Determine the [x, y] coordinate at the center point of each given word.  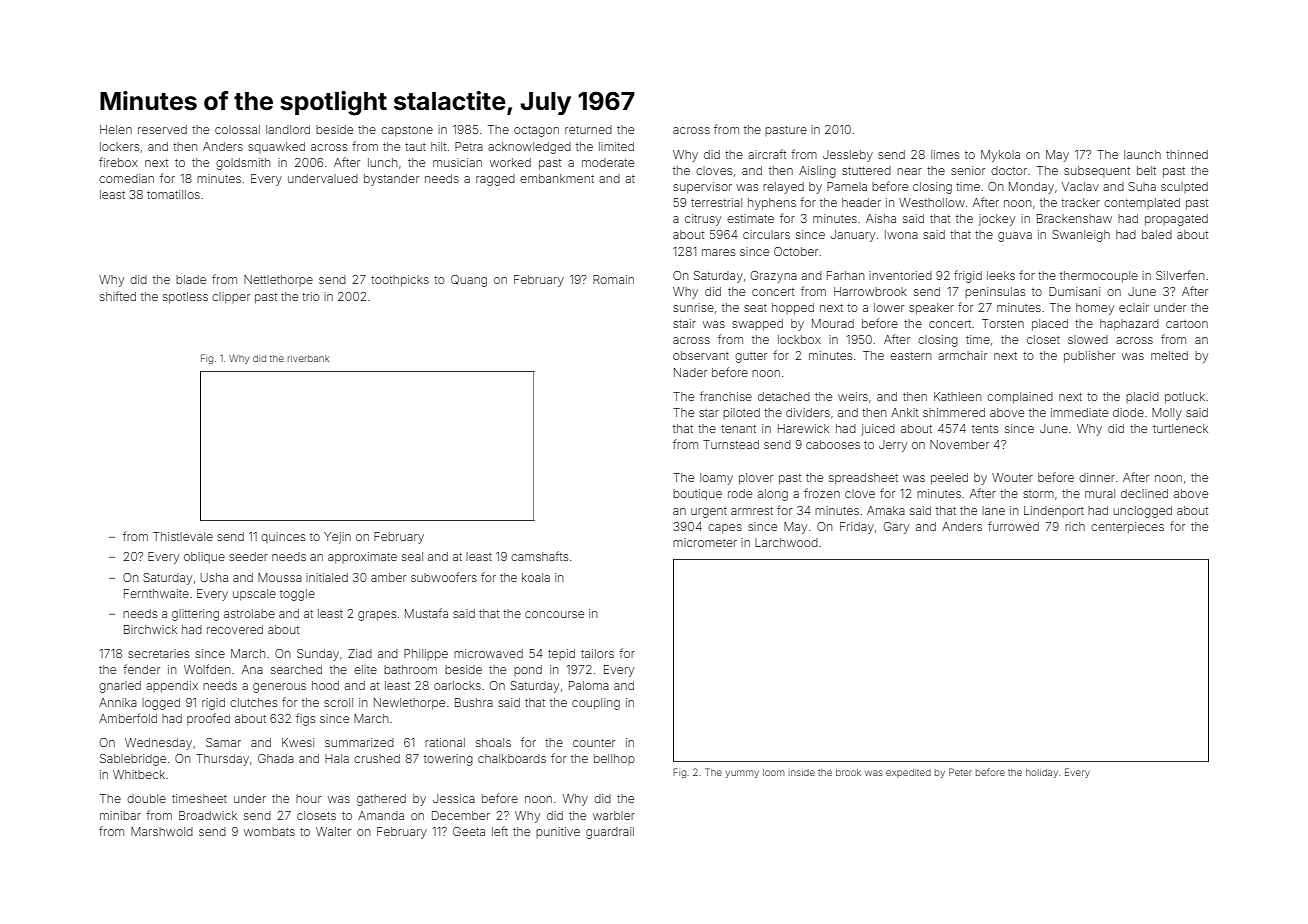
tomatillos [173, 194]
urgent [709, 512]
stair [684, 323]
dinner [1097, 477]
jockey [996, 220]
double [146, 798]
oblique [204, 558]
